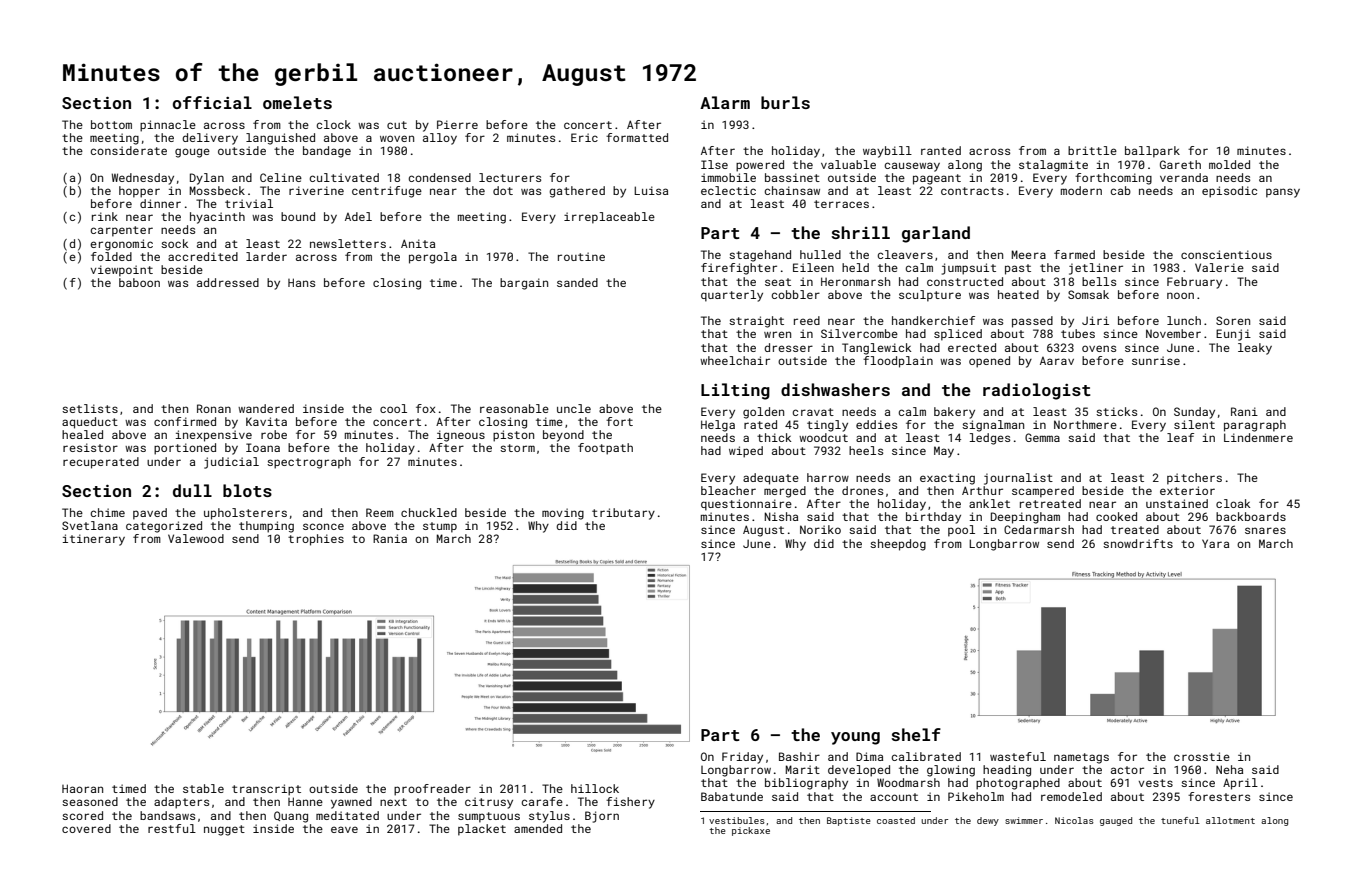  I want to click on official, so click(212, 102).
